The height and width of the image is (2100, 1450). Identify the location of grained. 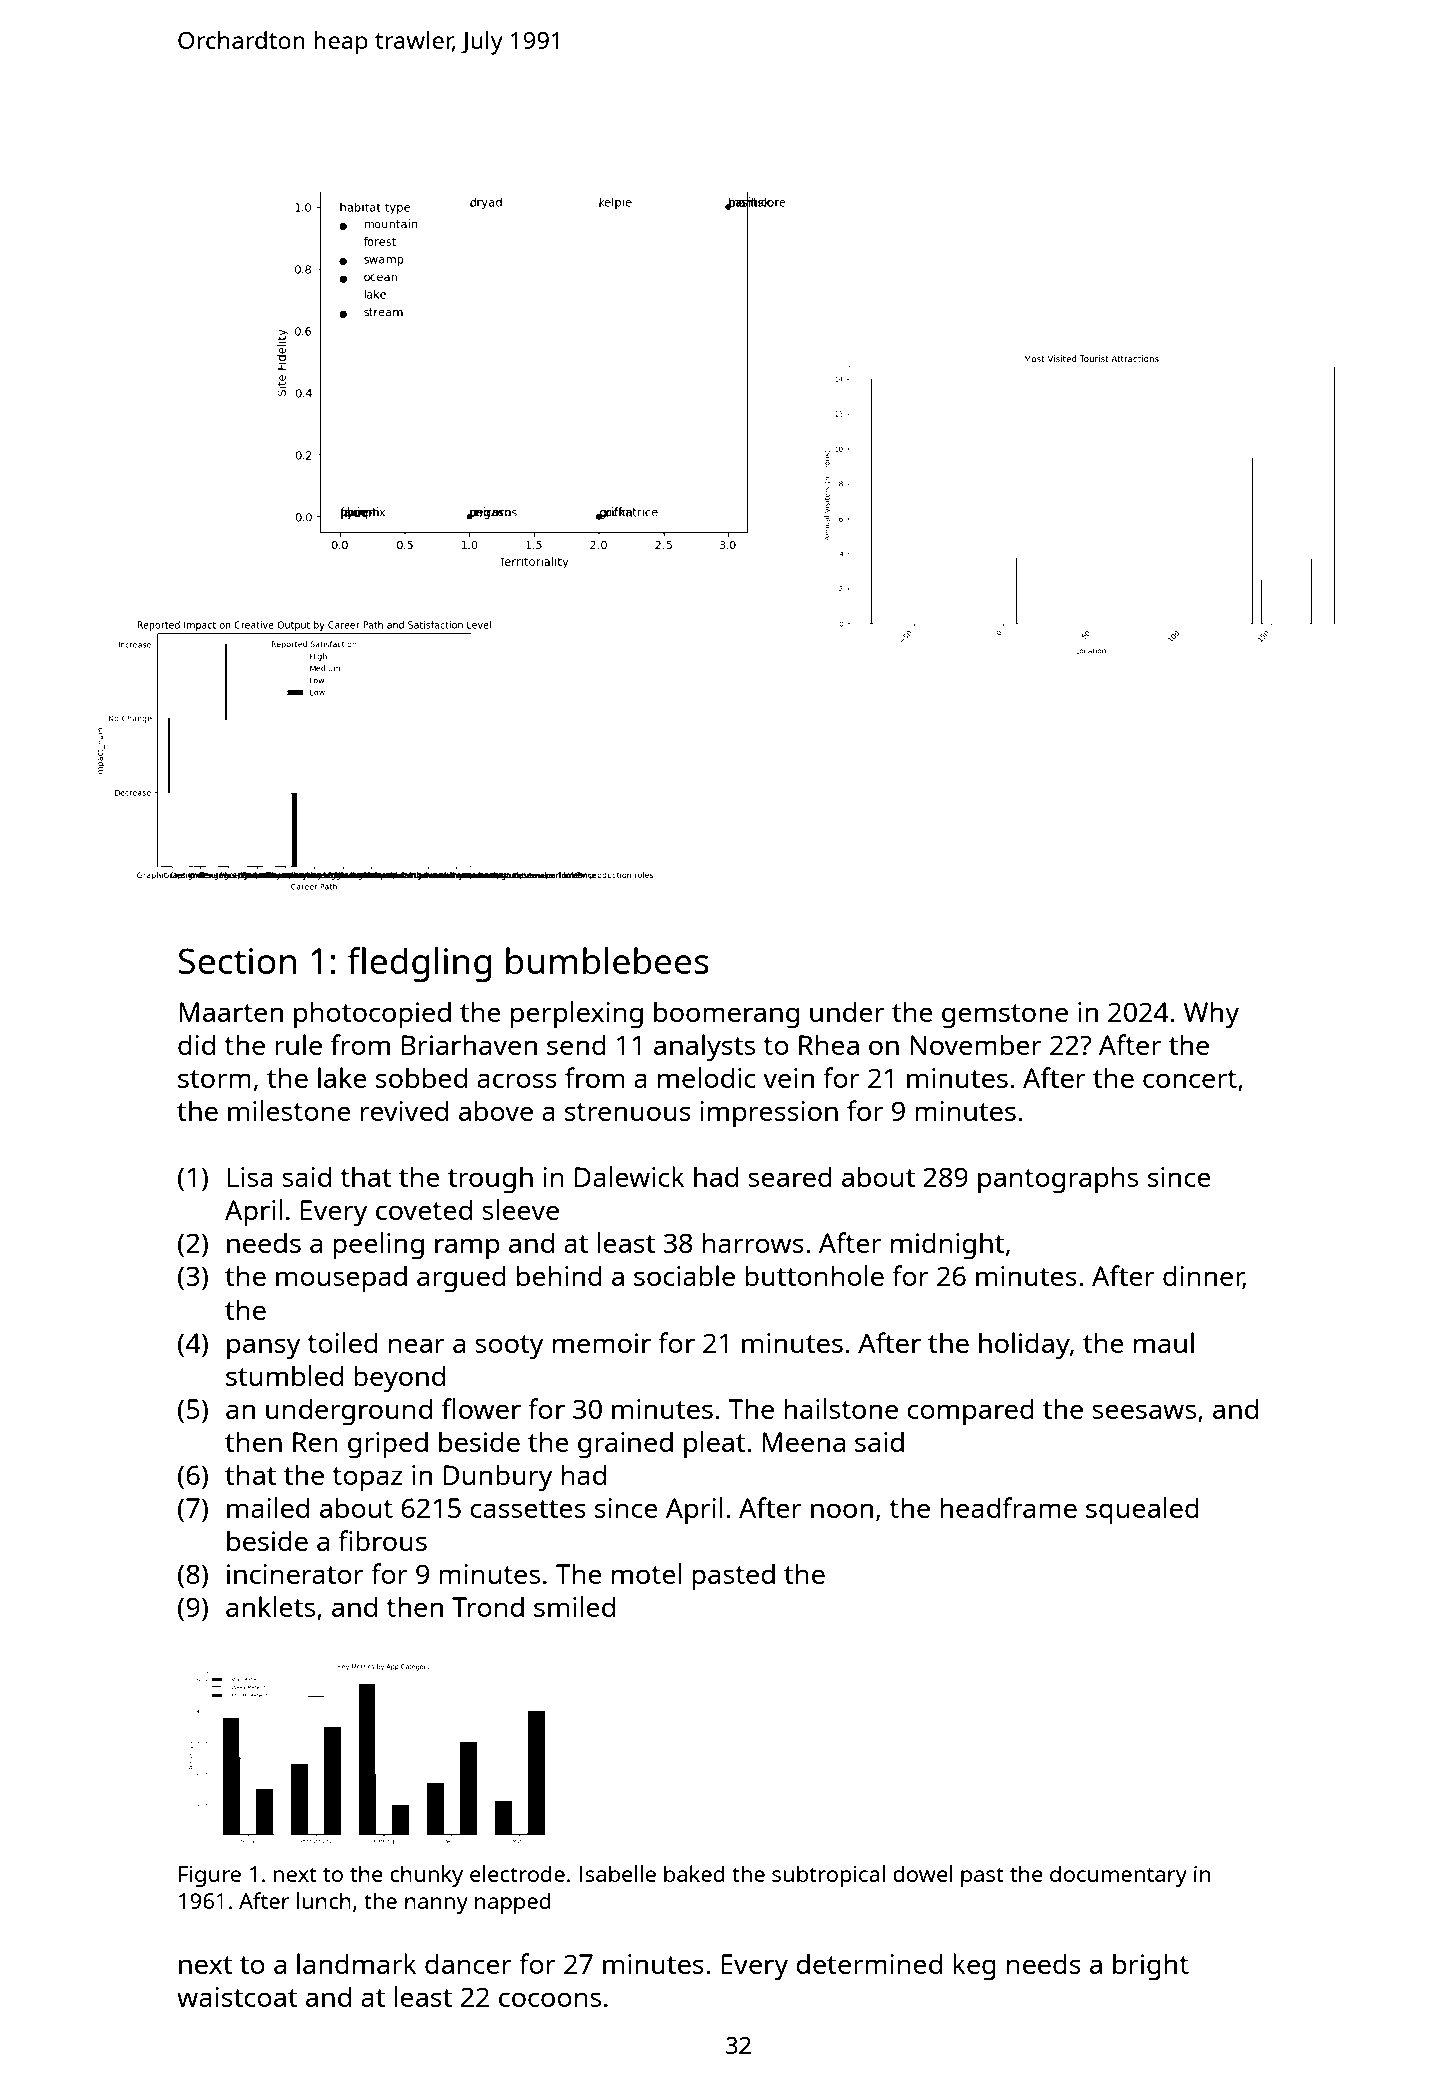
(625, 1445).
